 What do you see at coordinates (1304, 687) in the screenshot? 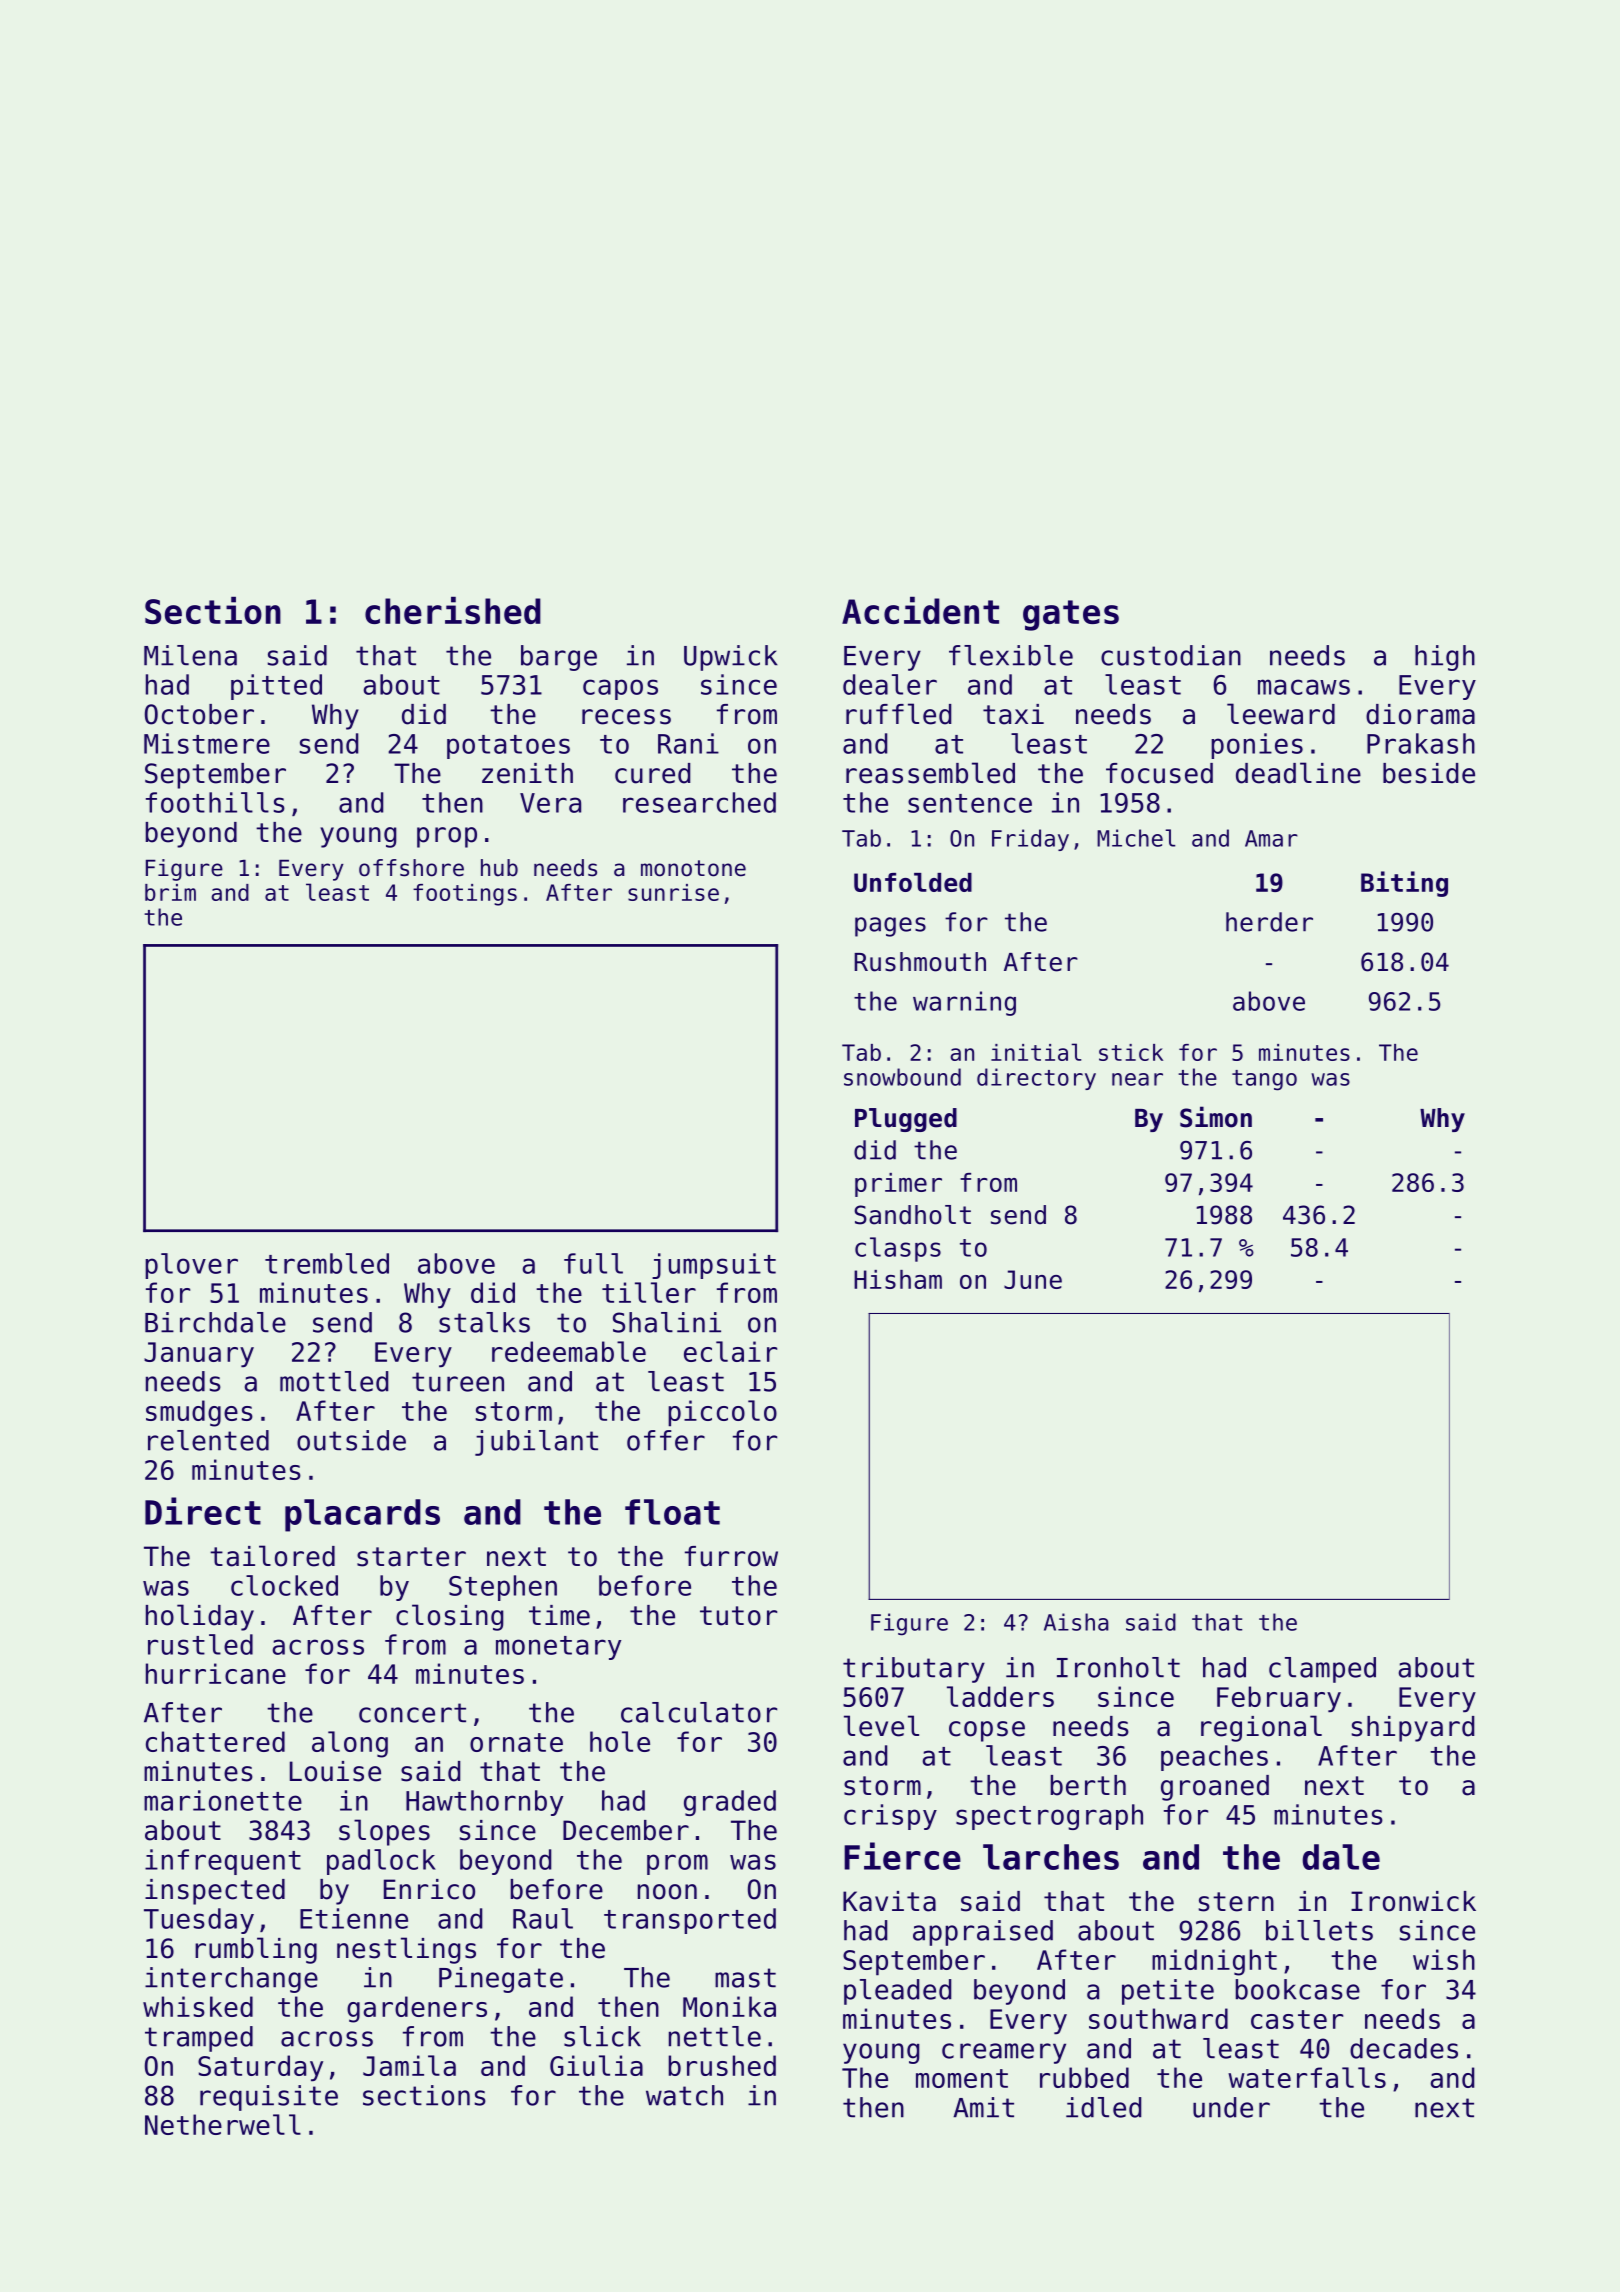
I see `macaws` at bounding box center [1304, 687].
